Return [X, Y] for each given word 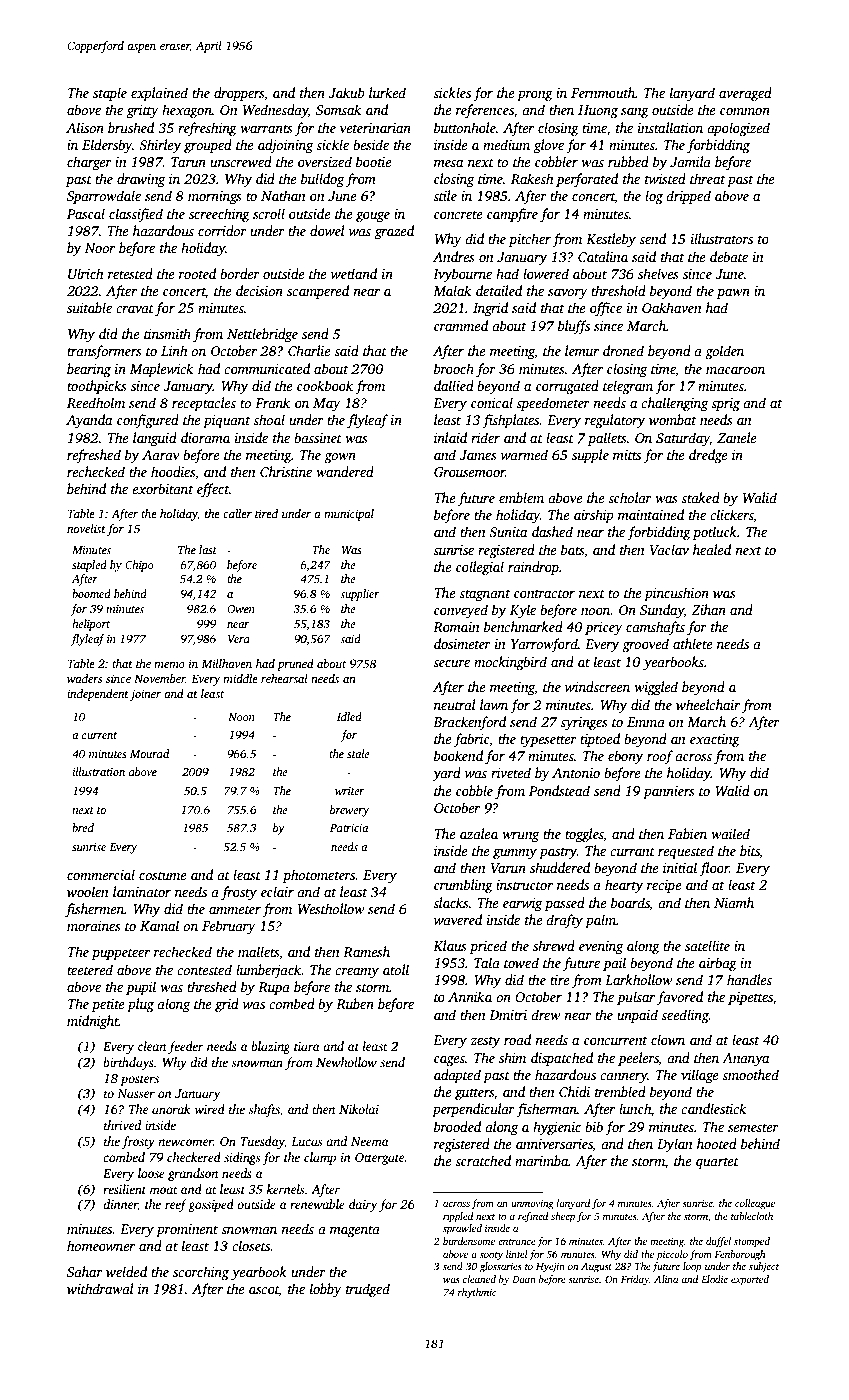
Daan [524, 1279]
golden [724, 352]
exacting [715, 740]
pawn [733, 294]
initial [680, 867]
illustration [99, 771]
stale [358, 753]
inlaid [450, 437]
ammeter [235, 909]
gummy [515, 854]
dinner [120, 1205]
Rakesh [532, 178]
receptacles [204, 404]
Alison [85, 127]
